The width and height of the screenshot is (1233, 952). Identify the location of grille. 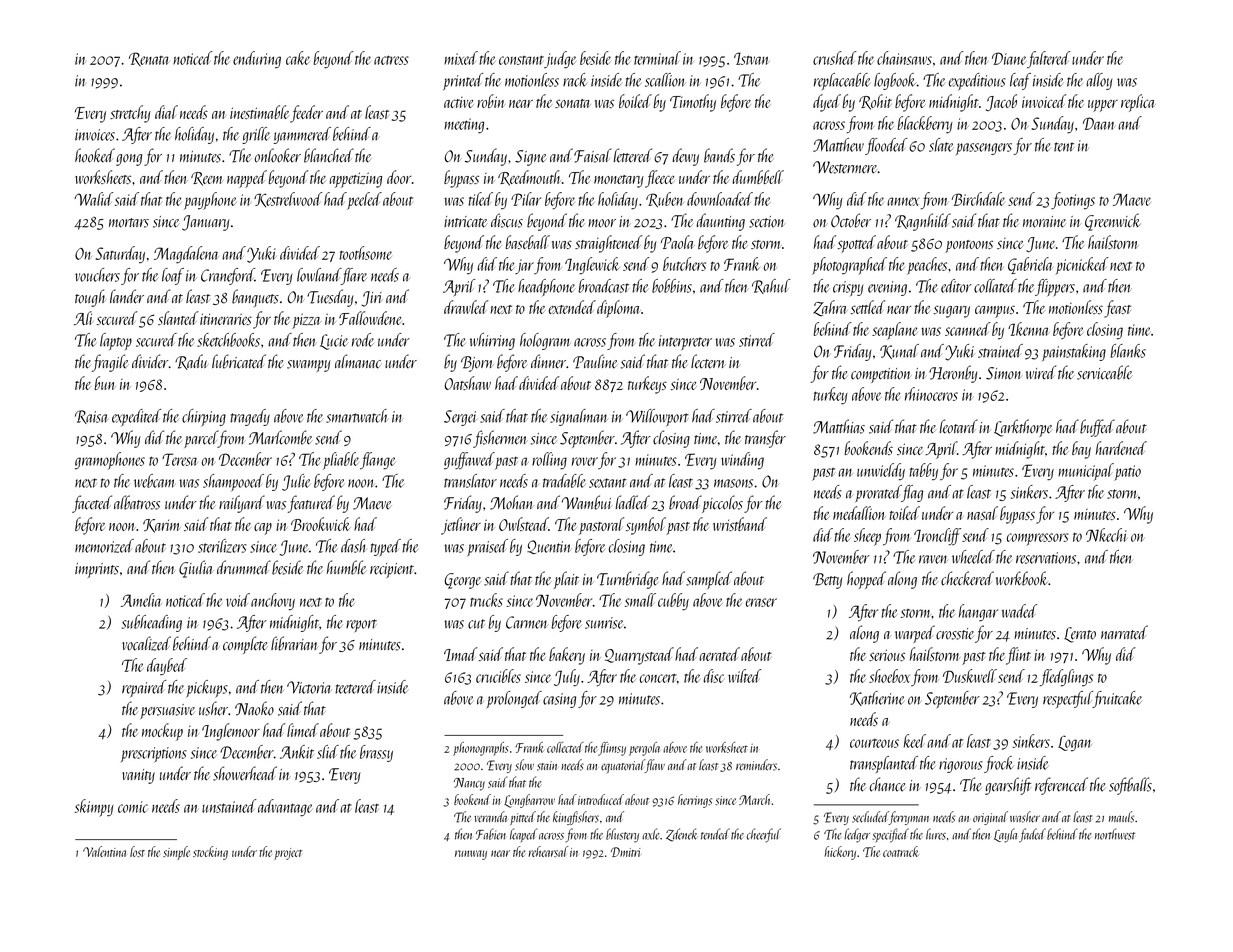
(256, 135).
